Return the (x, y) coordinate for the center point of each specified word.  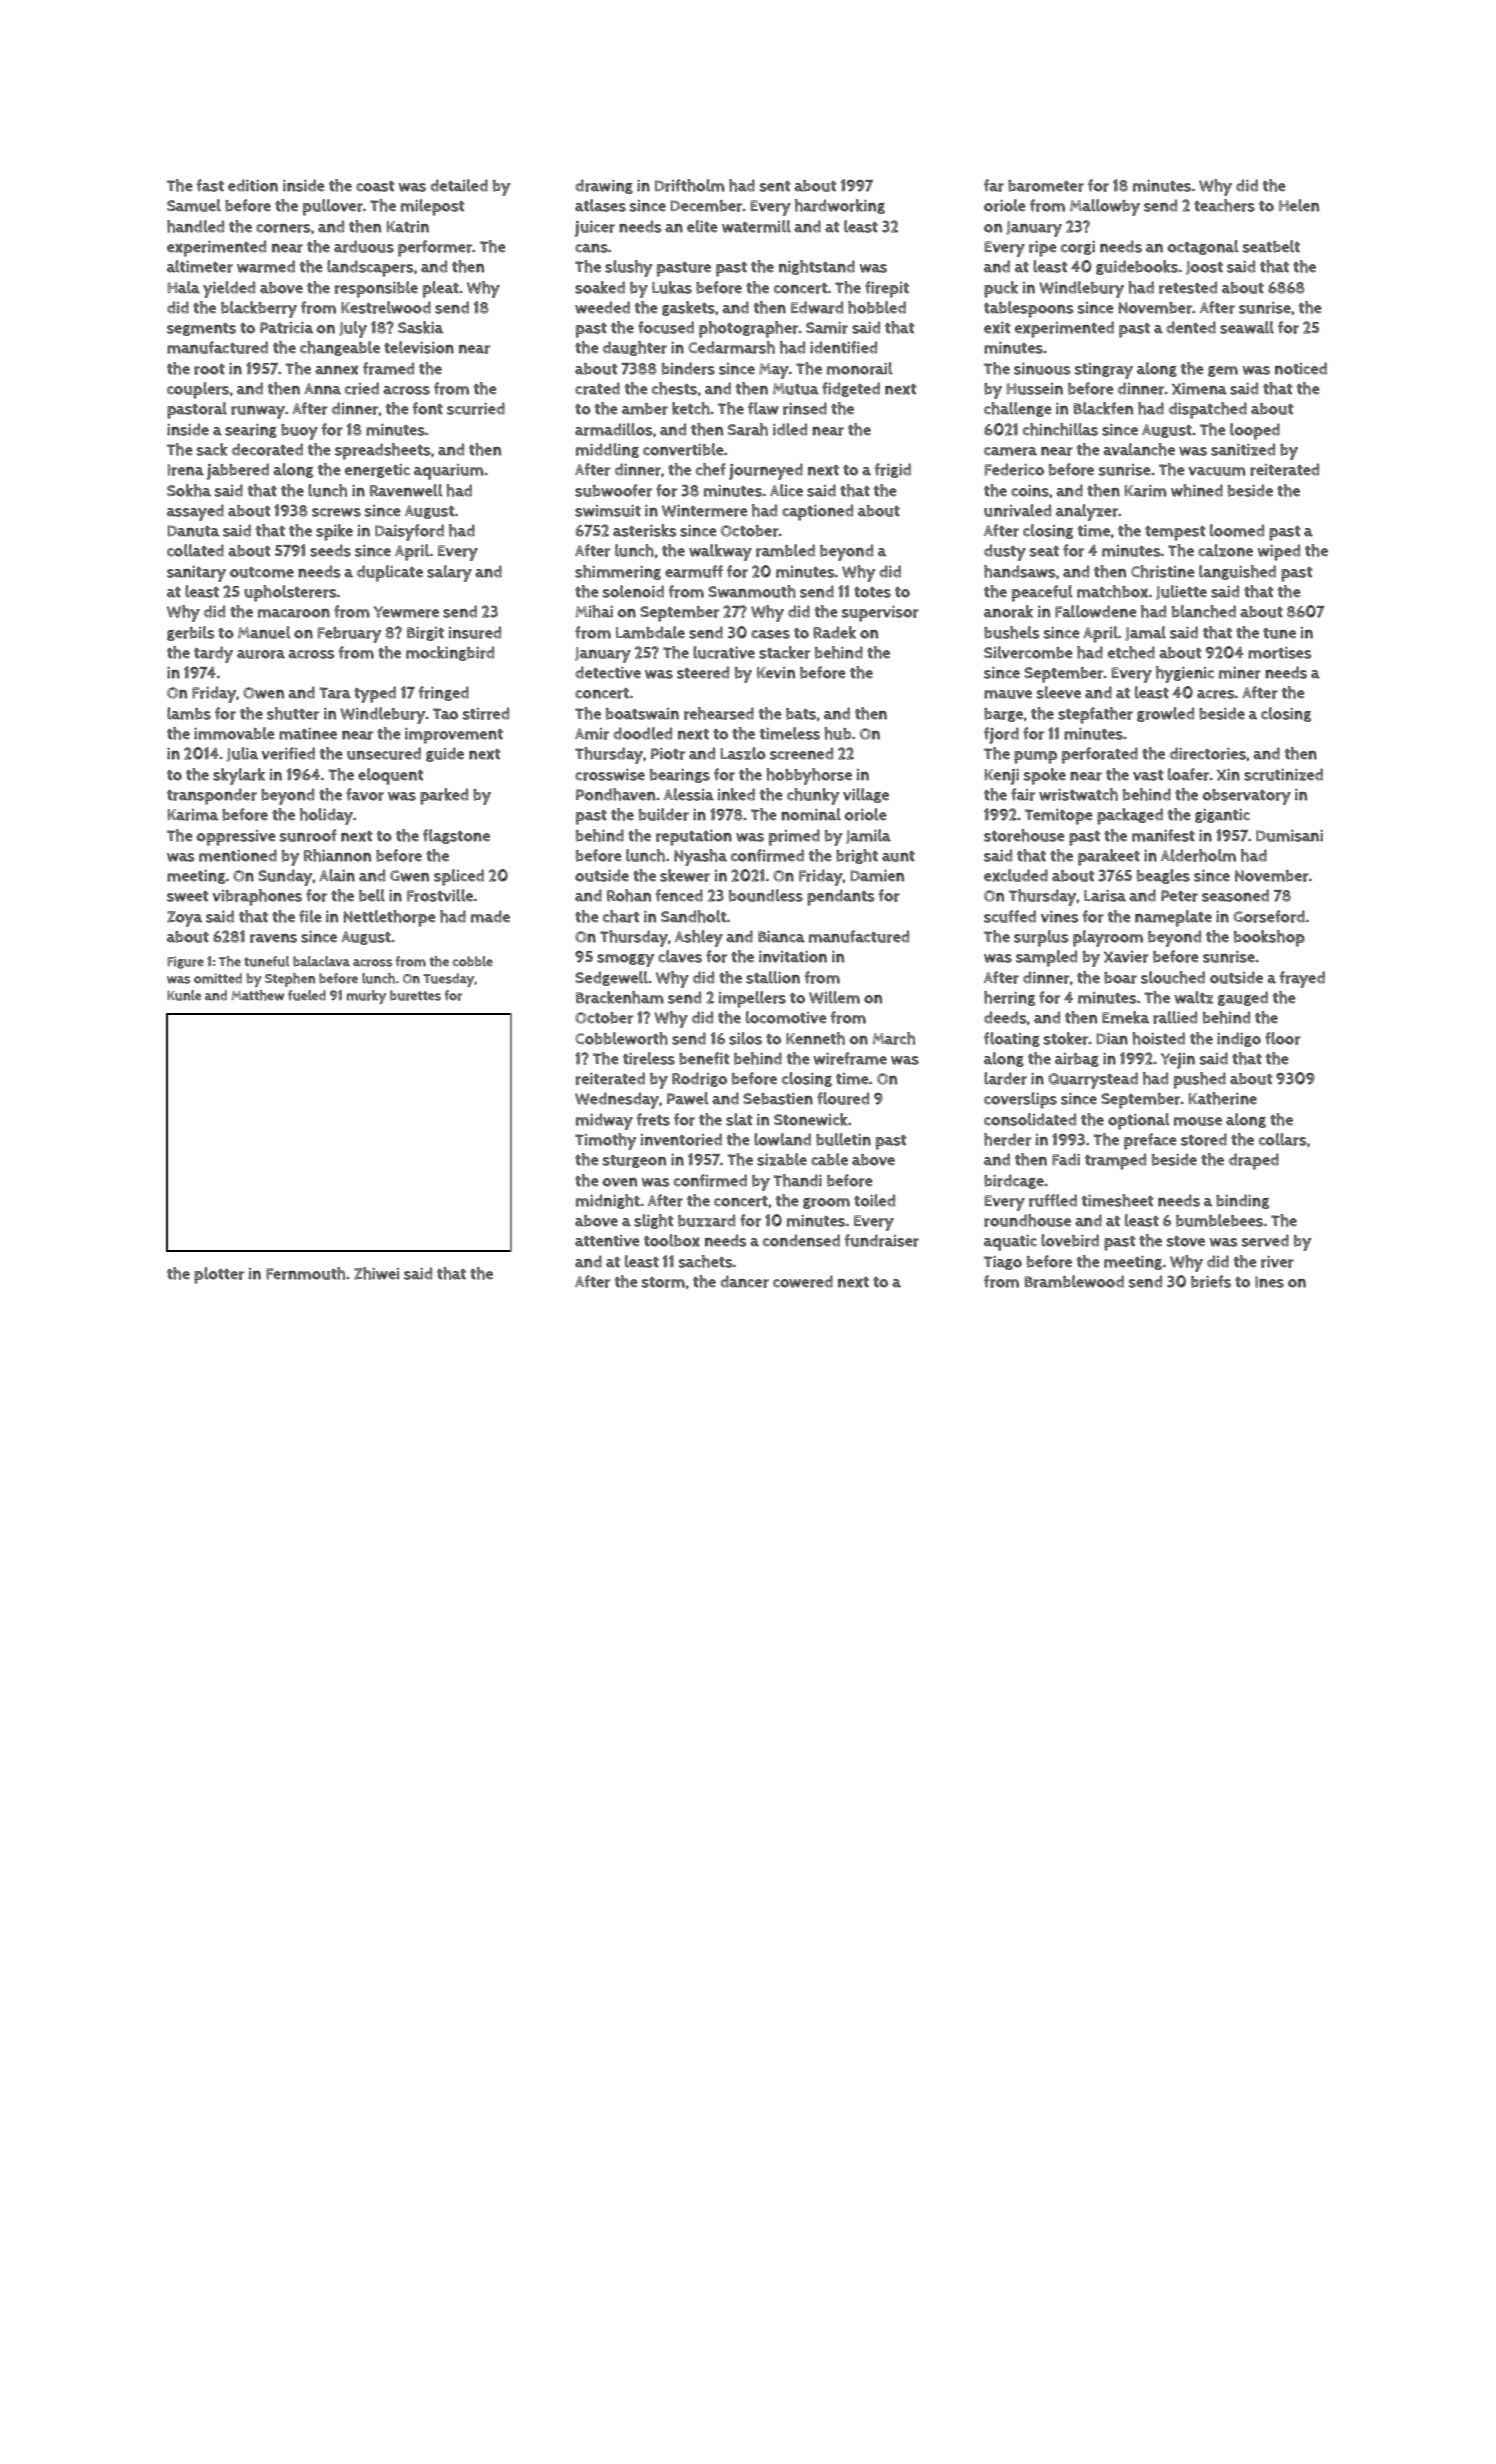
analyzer (1087, 512)
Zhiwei (376, 1273)
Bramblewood (1074, 1281)
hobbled (877, 307)
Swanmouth (752, 591)
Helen (1299, 205)
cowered (803, 1281)
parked (444, 796)
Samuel (194, 205)
